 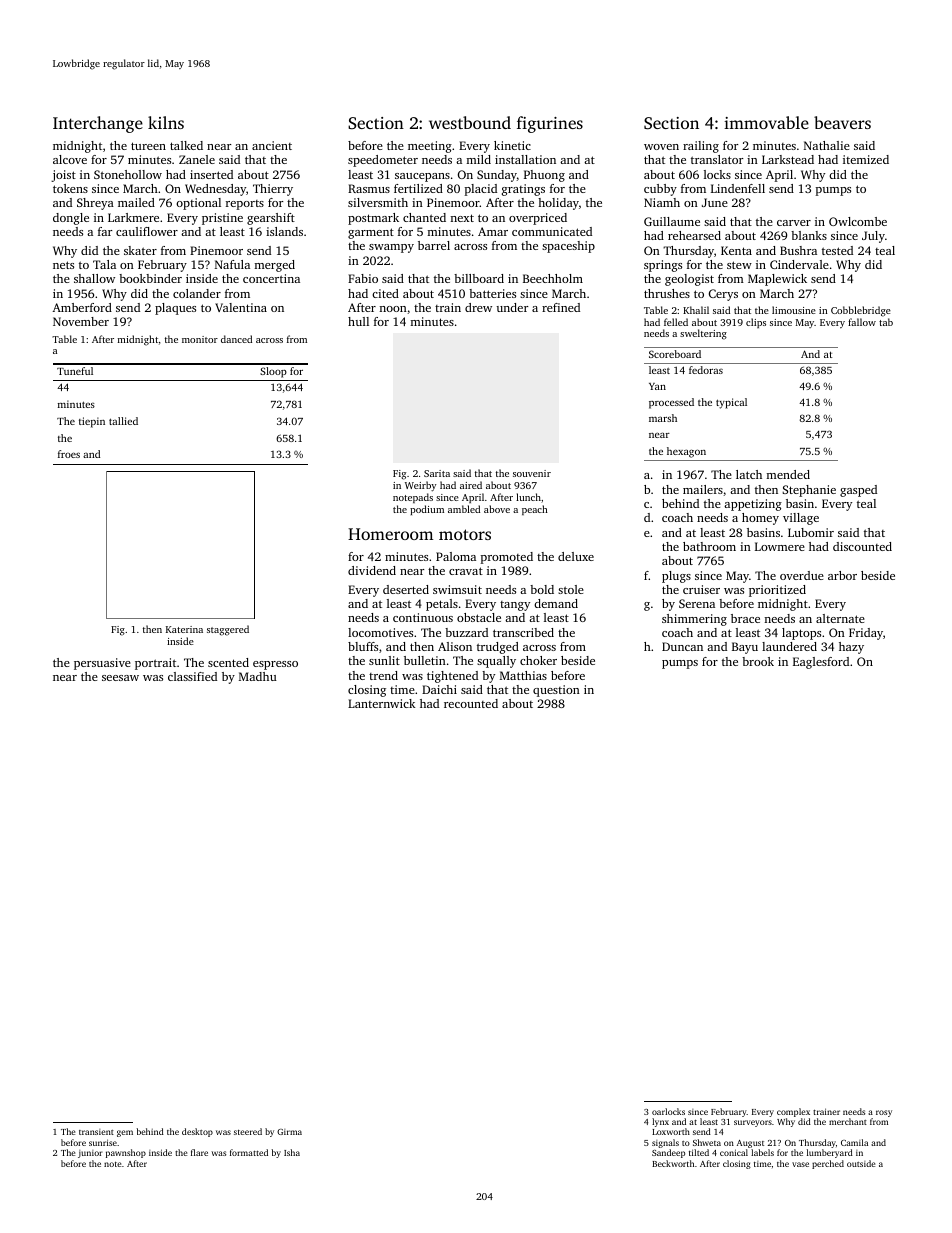 I want to click on brook, so click(x=758, y=661).
